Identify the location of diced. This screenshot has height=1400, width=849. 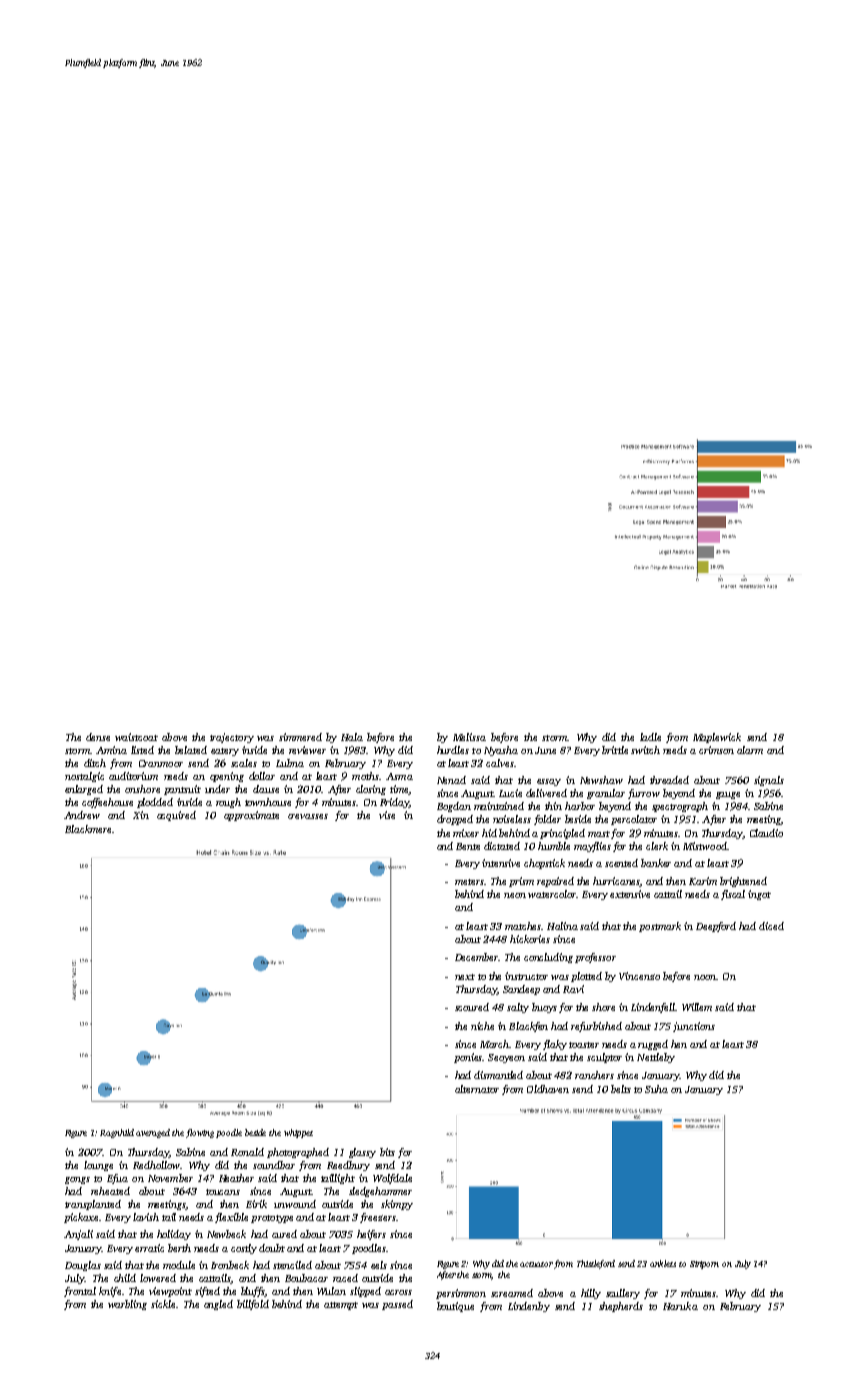
(771, 926).
